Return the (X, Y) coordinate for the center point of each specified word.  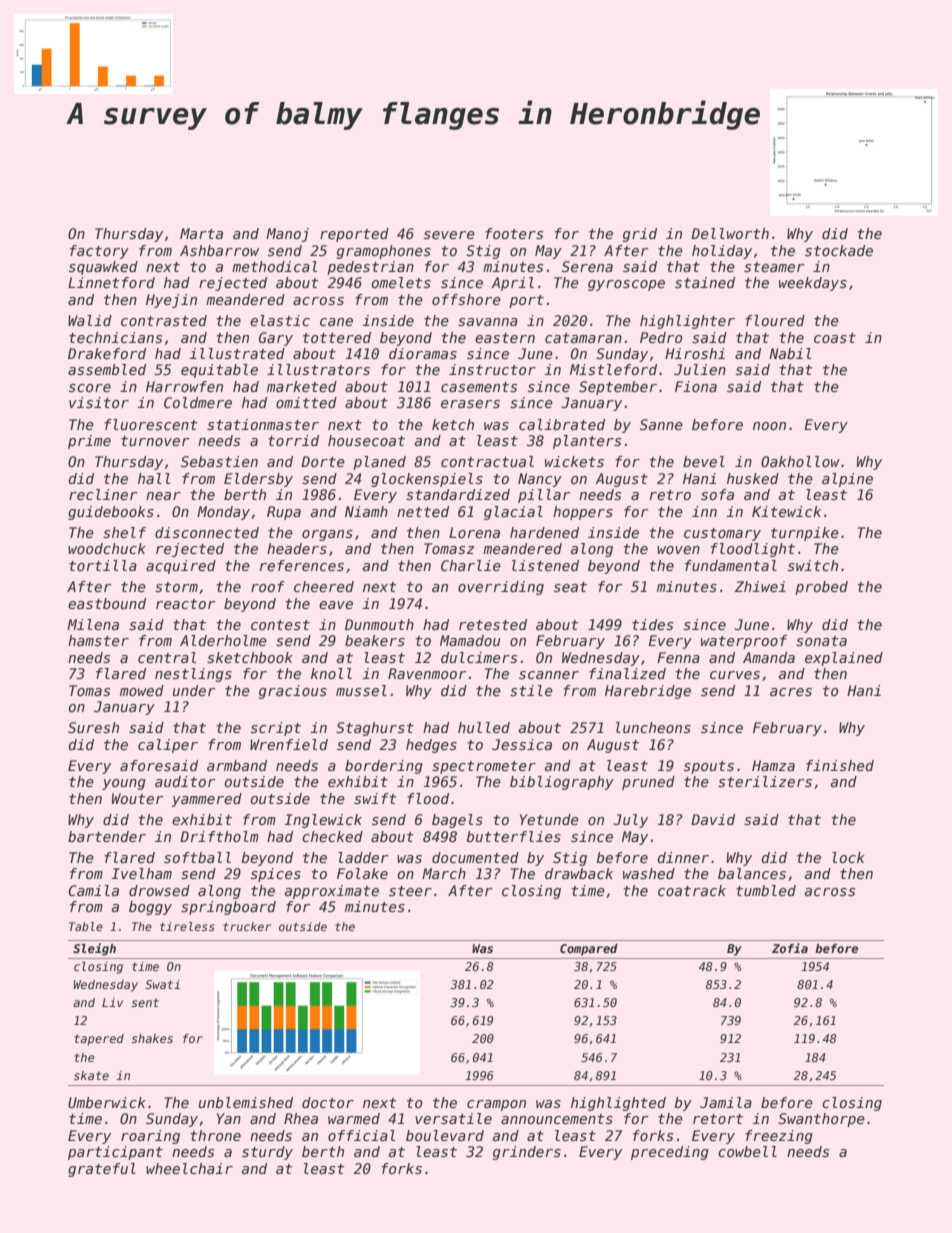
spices (276, 875)
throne (216, 1135)
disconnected (207, 532)
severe (449, 235)
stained (705, 282)
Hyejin (171, 301)
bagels (457, 821)
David (713, 819)
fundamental (731, 565)
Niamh (366, 511)
